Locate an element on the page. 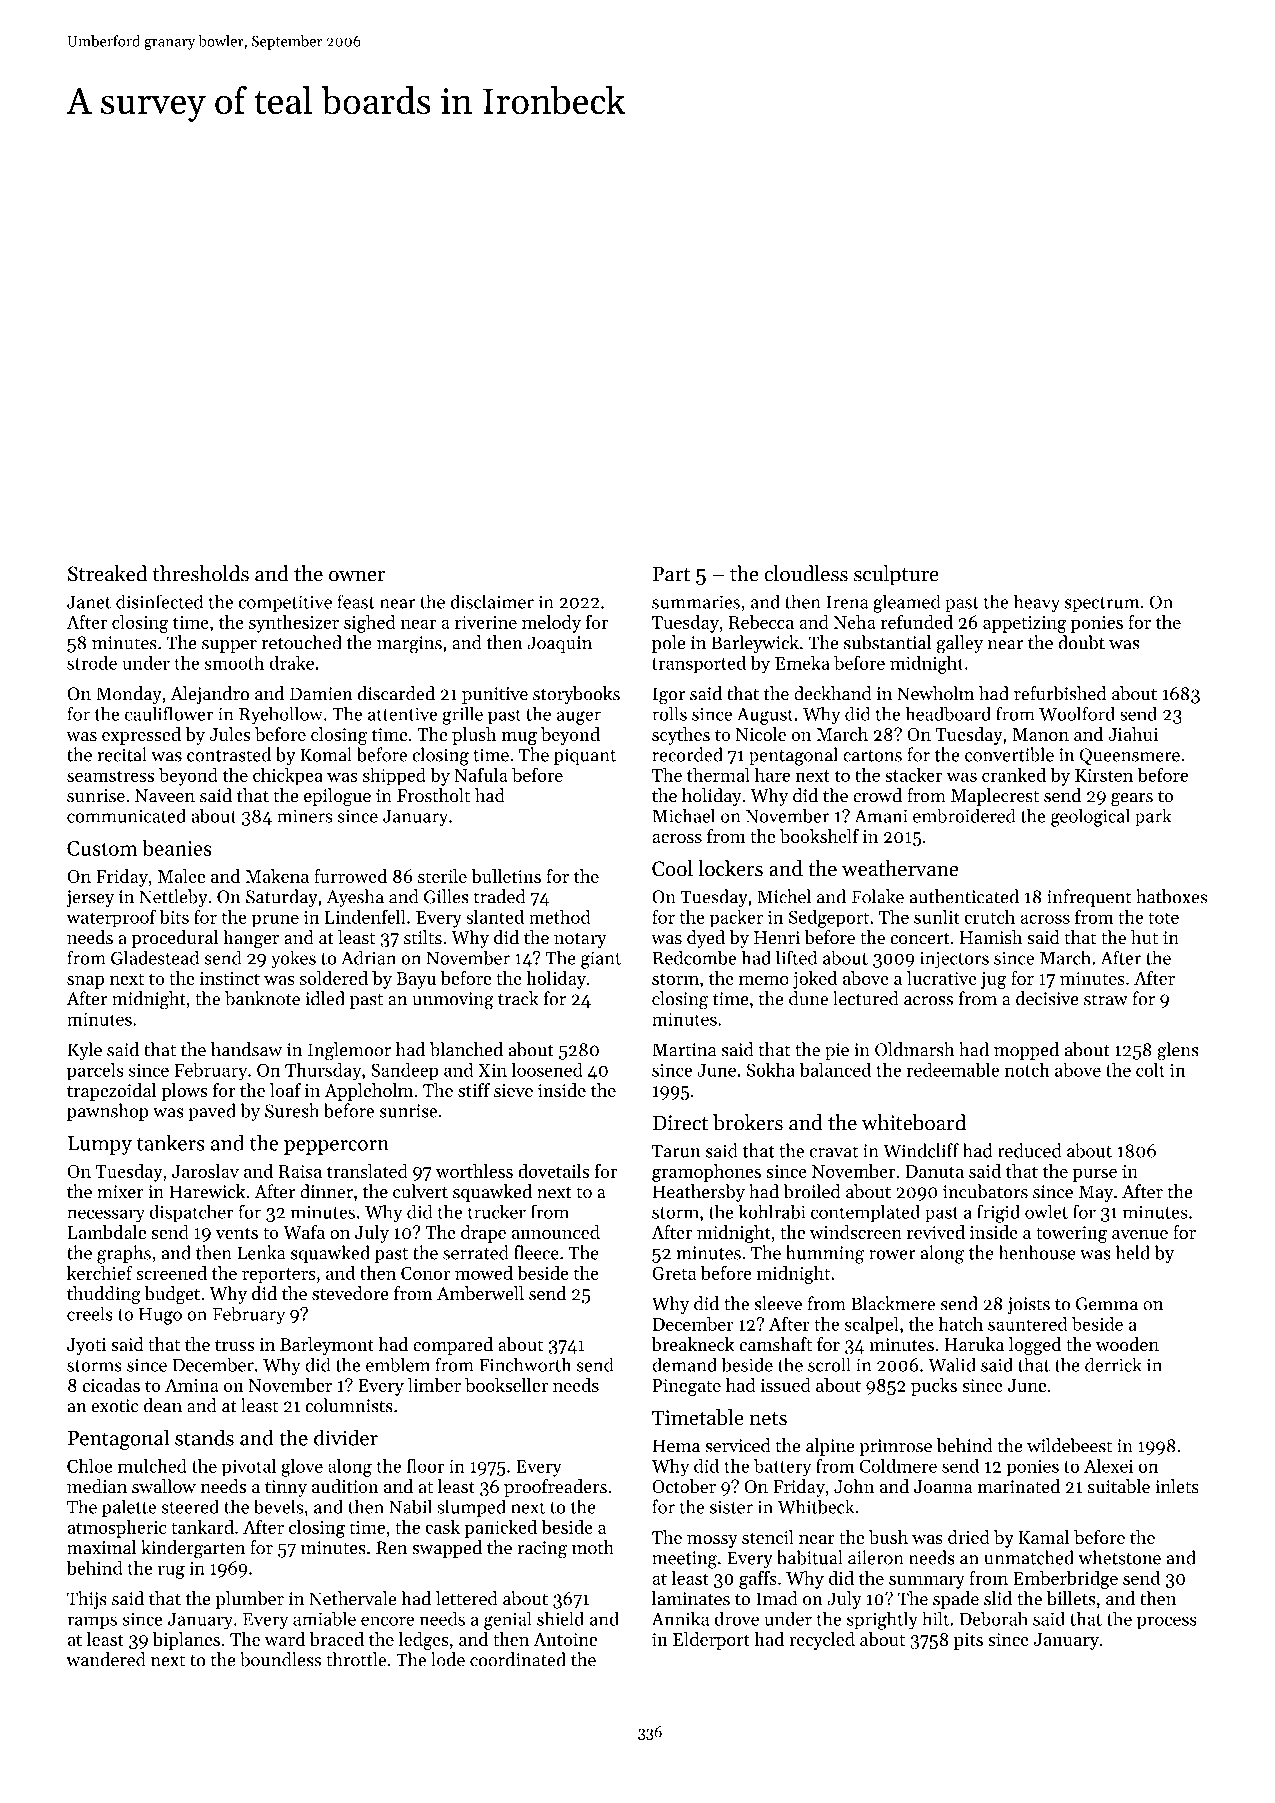  soldered is located at coordinates (334, 978).
